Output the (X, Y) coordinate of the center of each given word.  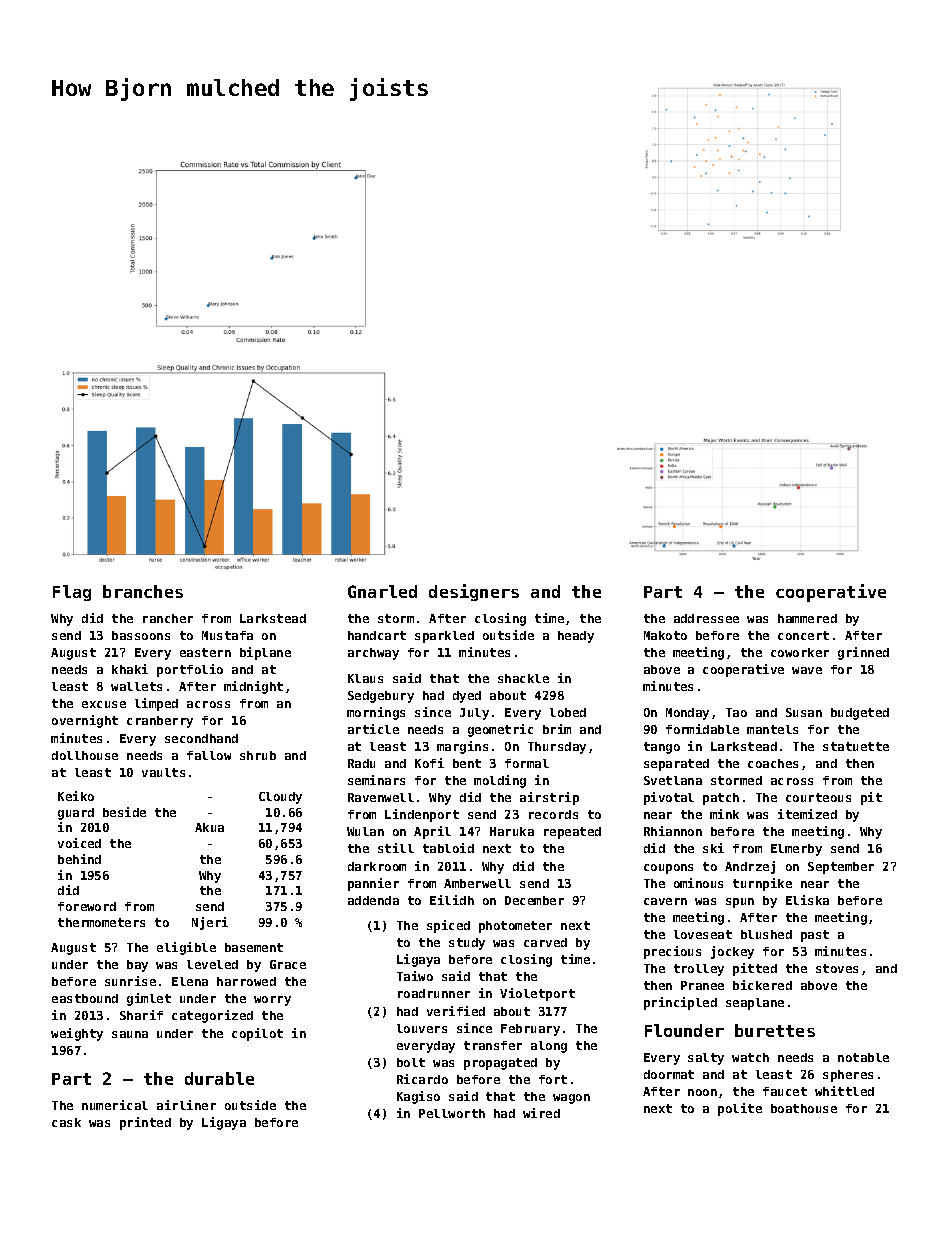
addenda (373, 900)
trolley (699, 970)
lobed (568, 712)
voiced (79, 843)
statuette (856, 746)
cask (66, 1122)
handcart (377, 635)
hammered (807, 618)
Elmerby (796, 850)
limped (156, 704)
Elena (190, 981)
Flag (72, 593)
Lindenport (422, 815)
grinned (863, 653)
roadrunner (434, 993)
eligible (186, 948)
